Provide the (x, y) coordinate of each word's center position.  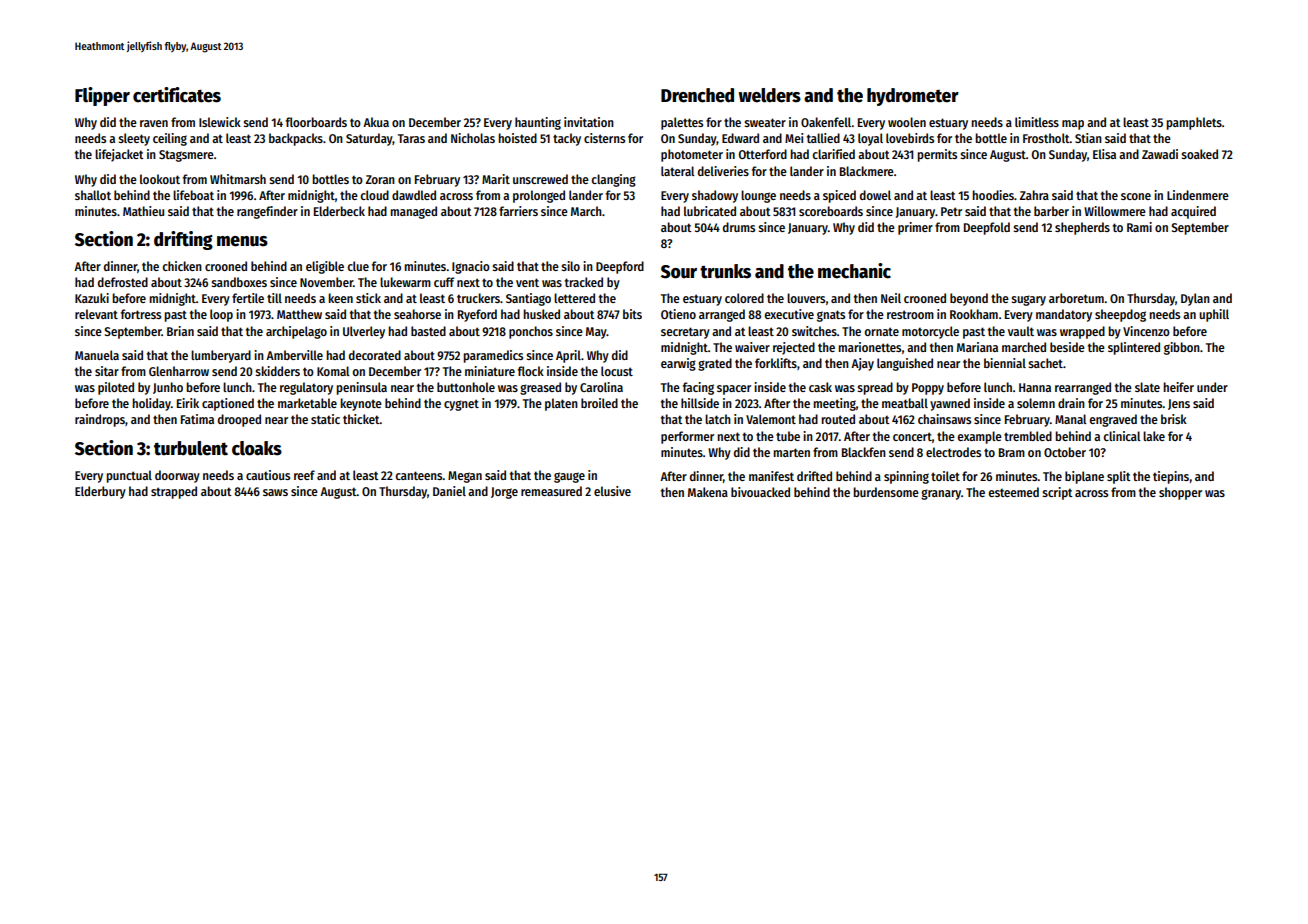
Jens (1179, 404)
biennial (1005, 363)
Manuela (97, 355)
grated (715, 364)
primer (915, 228)
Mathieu (143, 211)
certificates (177, 95)
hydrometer (913, 97)
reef (304, 475)
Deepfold (987, 228)
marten (791, 452)
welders (769, 95)
